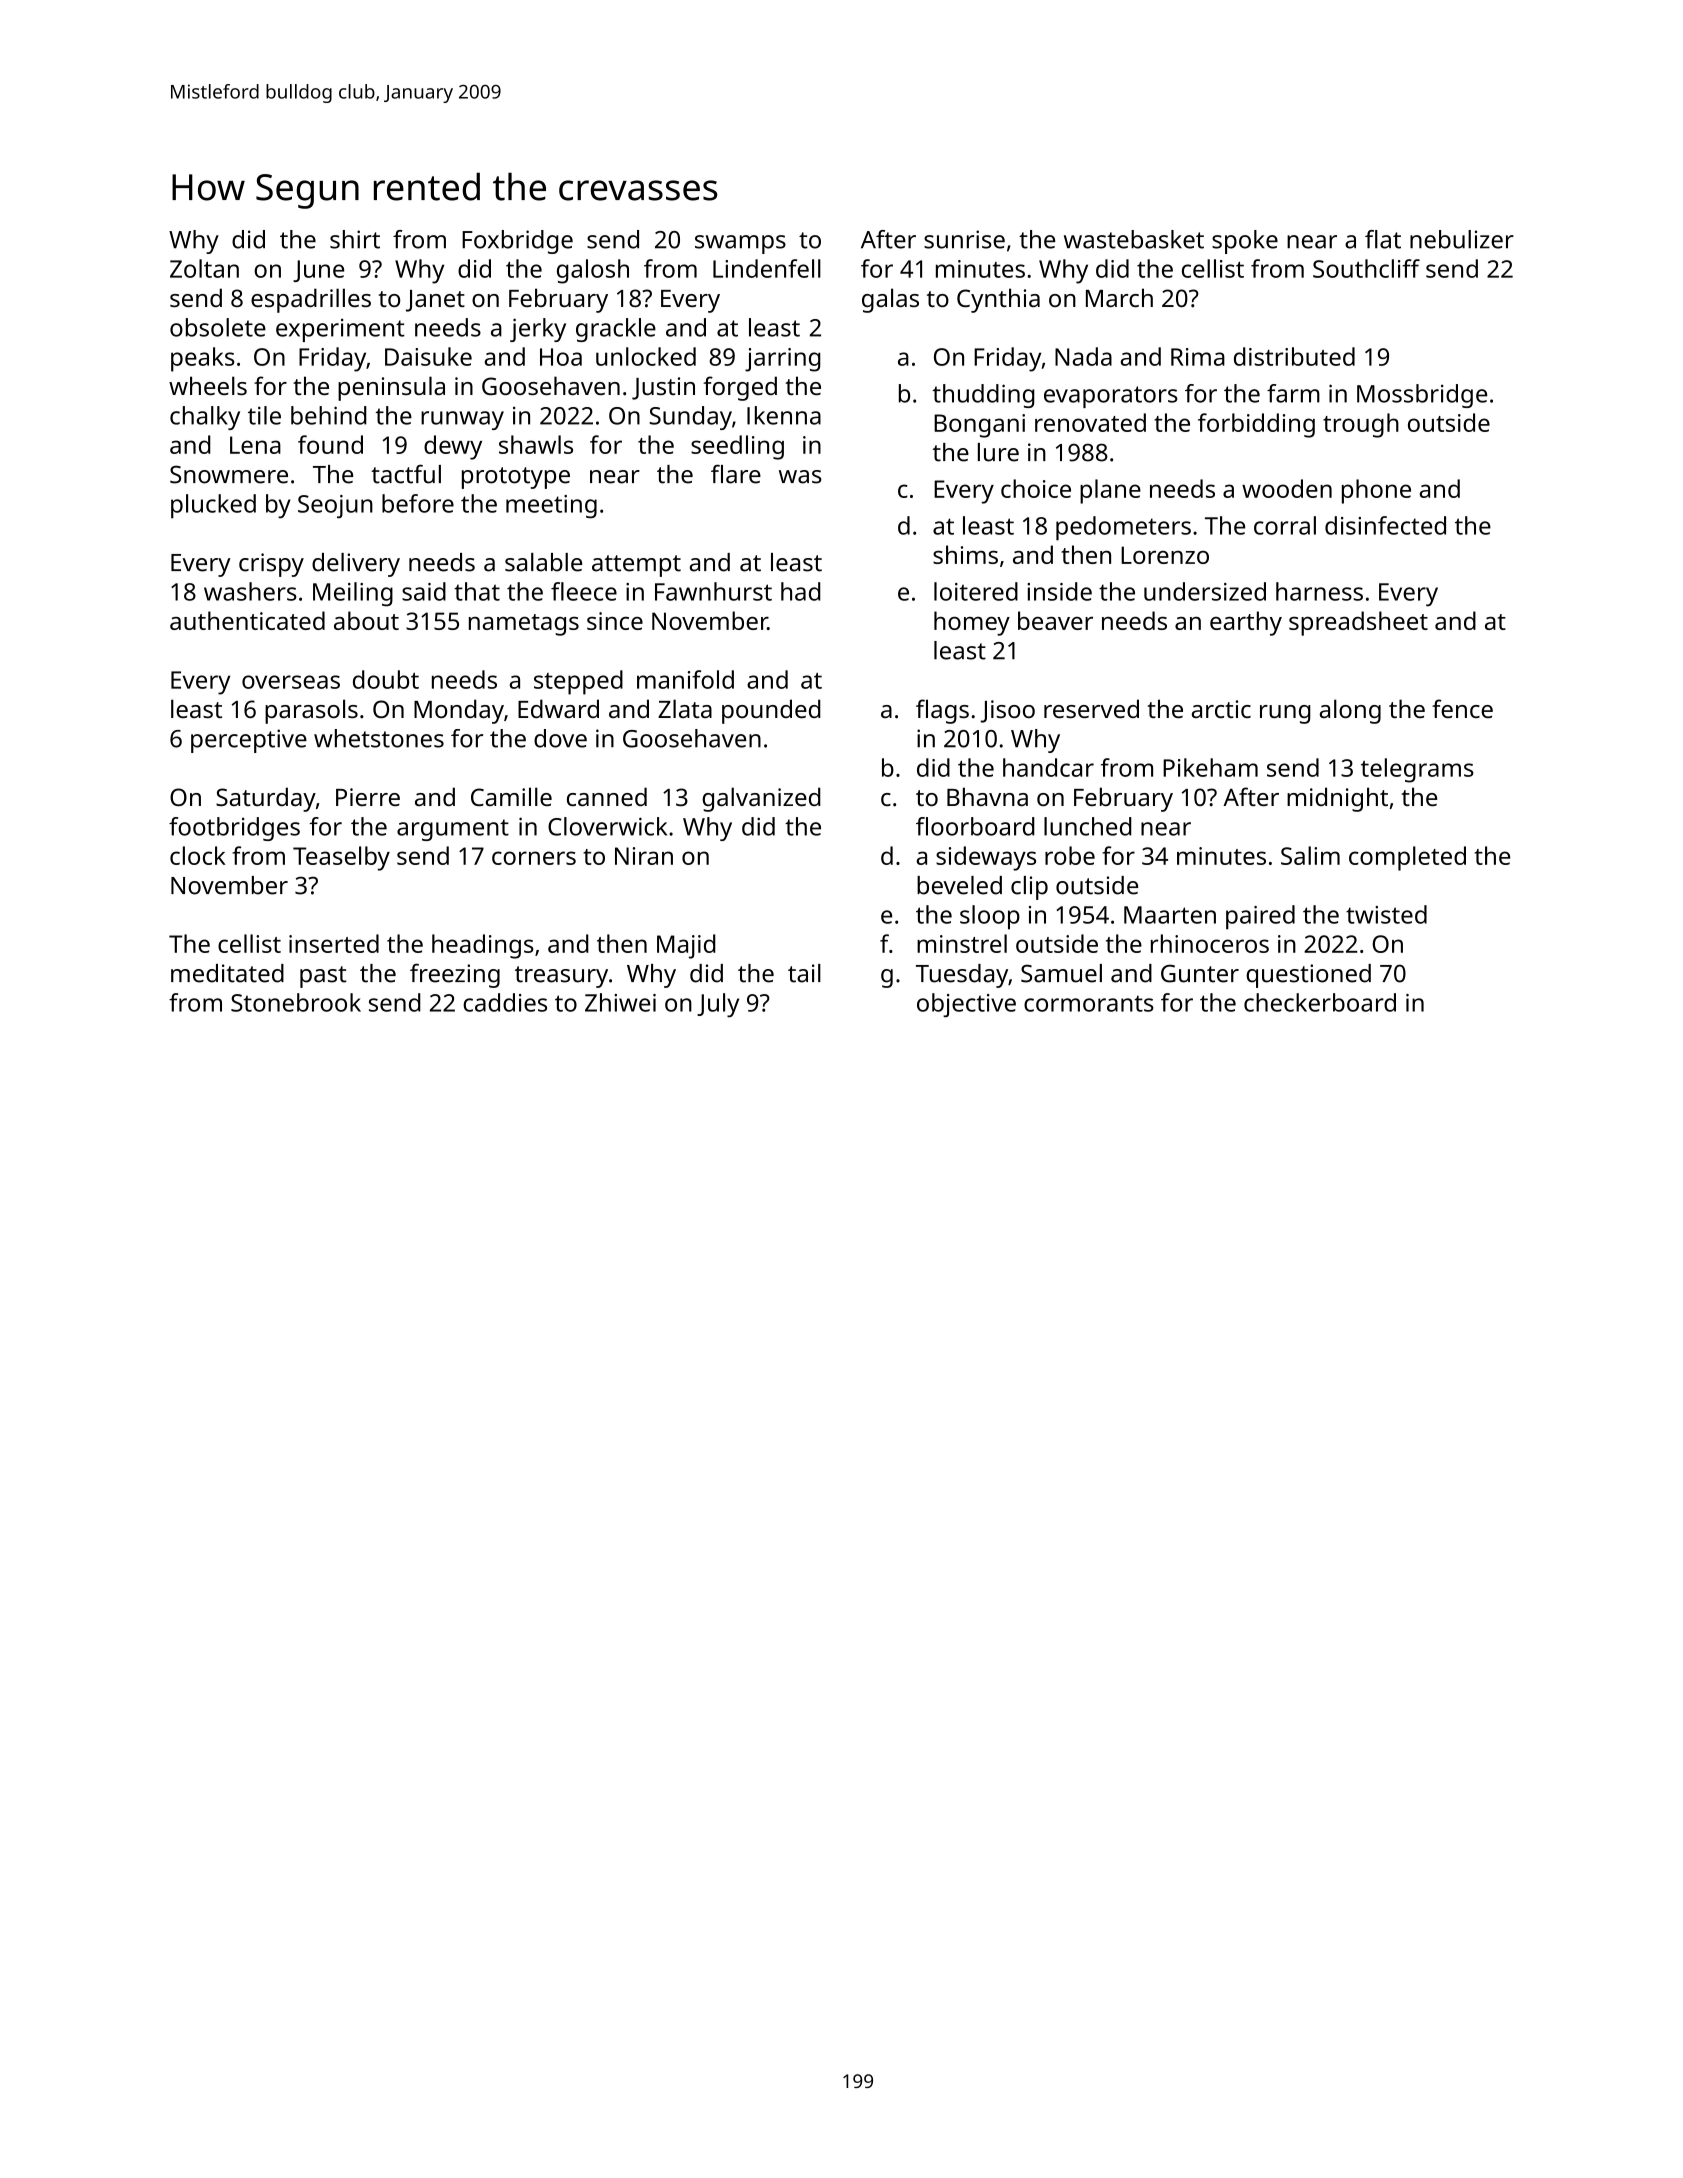 The width and height of the page is (1683, 2178). What do you see at coordinates (227, 973) in the page?
I see `meditated` at bounding box center [227, 973].
